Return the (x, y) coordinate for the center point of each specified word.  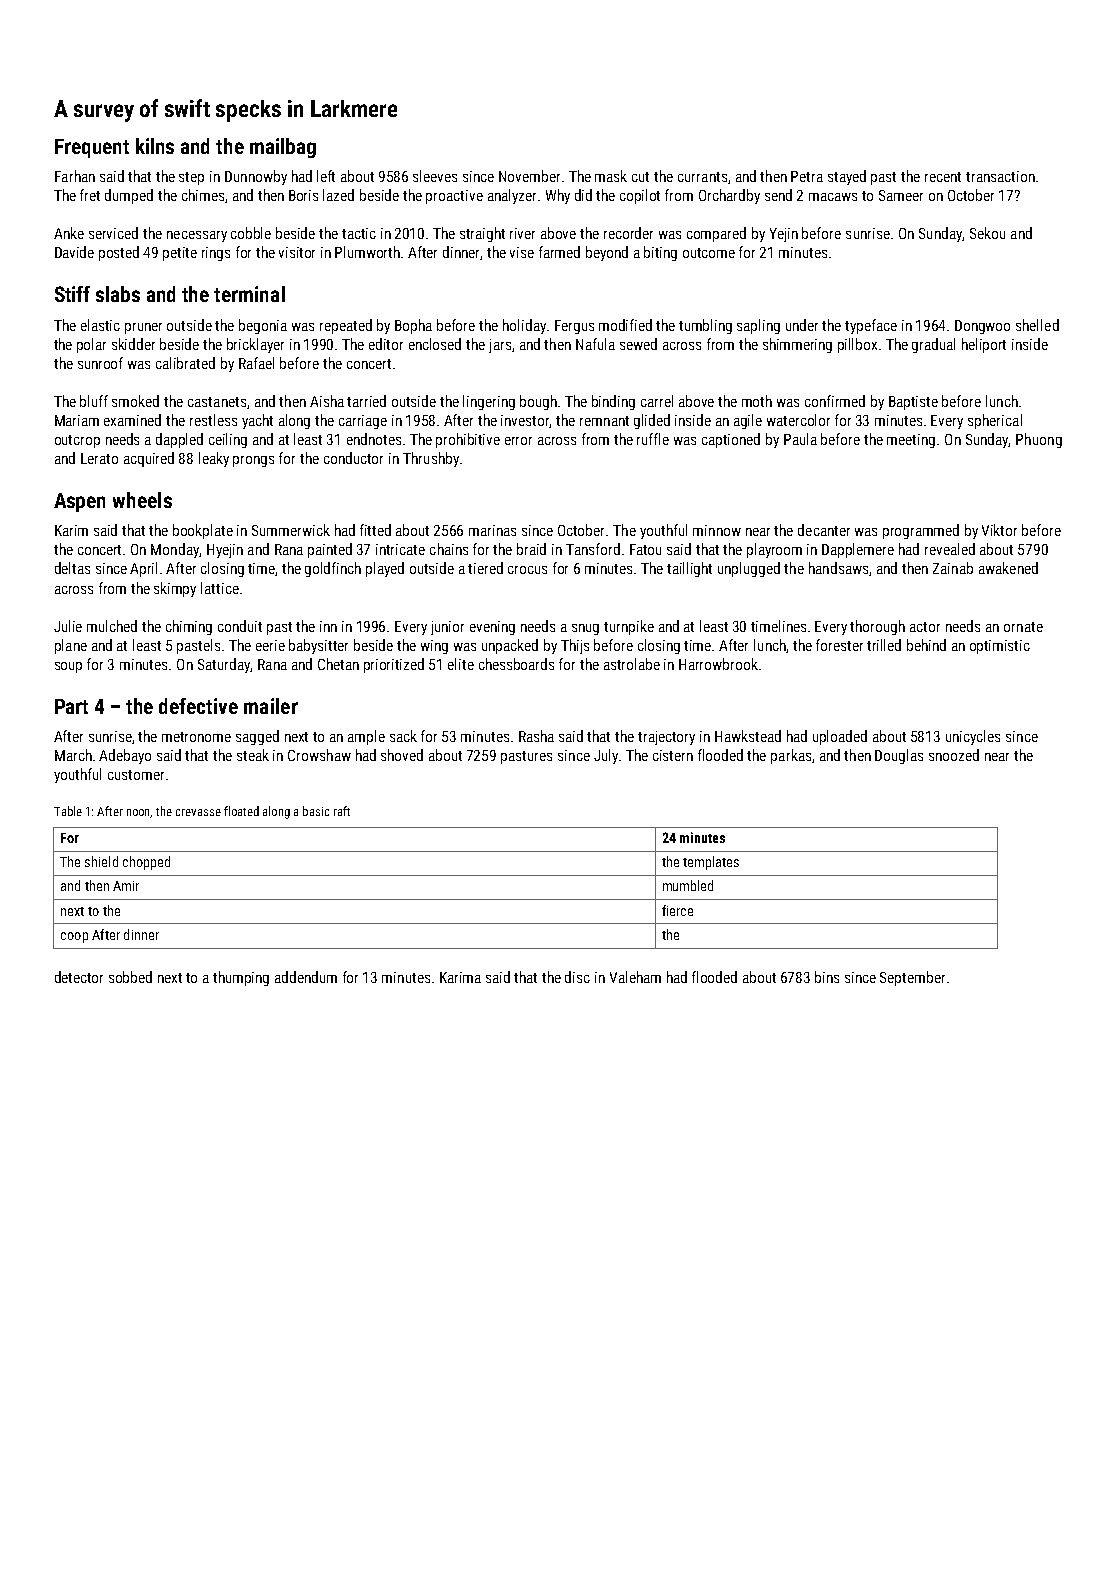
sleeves (435, 176)
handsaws (838, 568)
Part (71, 706)
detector (79, 977)
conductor (353, 458)
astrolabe (632, 664)
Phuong (1039, 440)
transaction (1000, 176)
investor (525, 421)
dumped (129, 196)
